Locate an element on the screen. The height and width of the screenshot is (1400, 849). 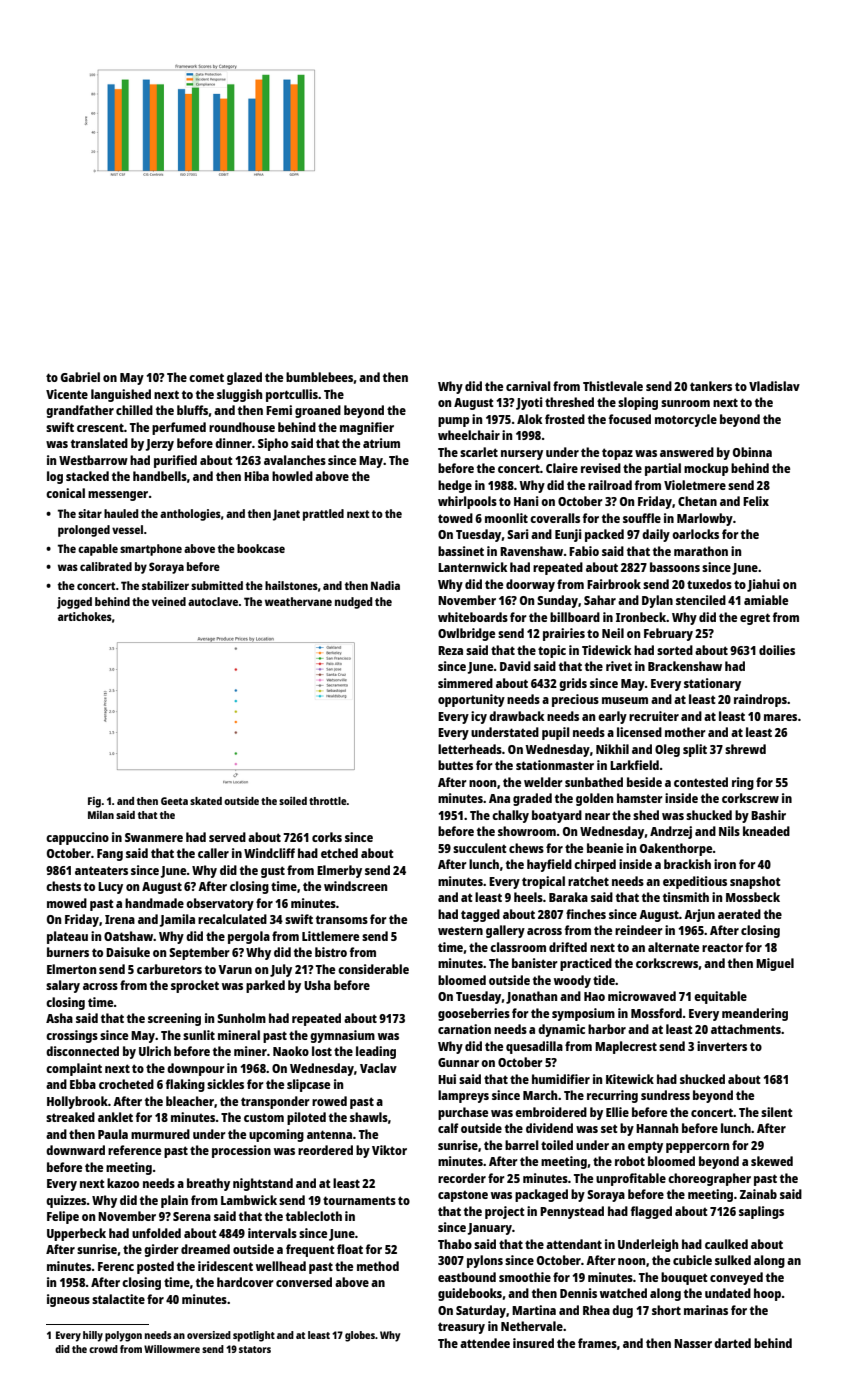
skewed is located at coordinates (772, 1161).
